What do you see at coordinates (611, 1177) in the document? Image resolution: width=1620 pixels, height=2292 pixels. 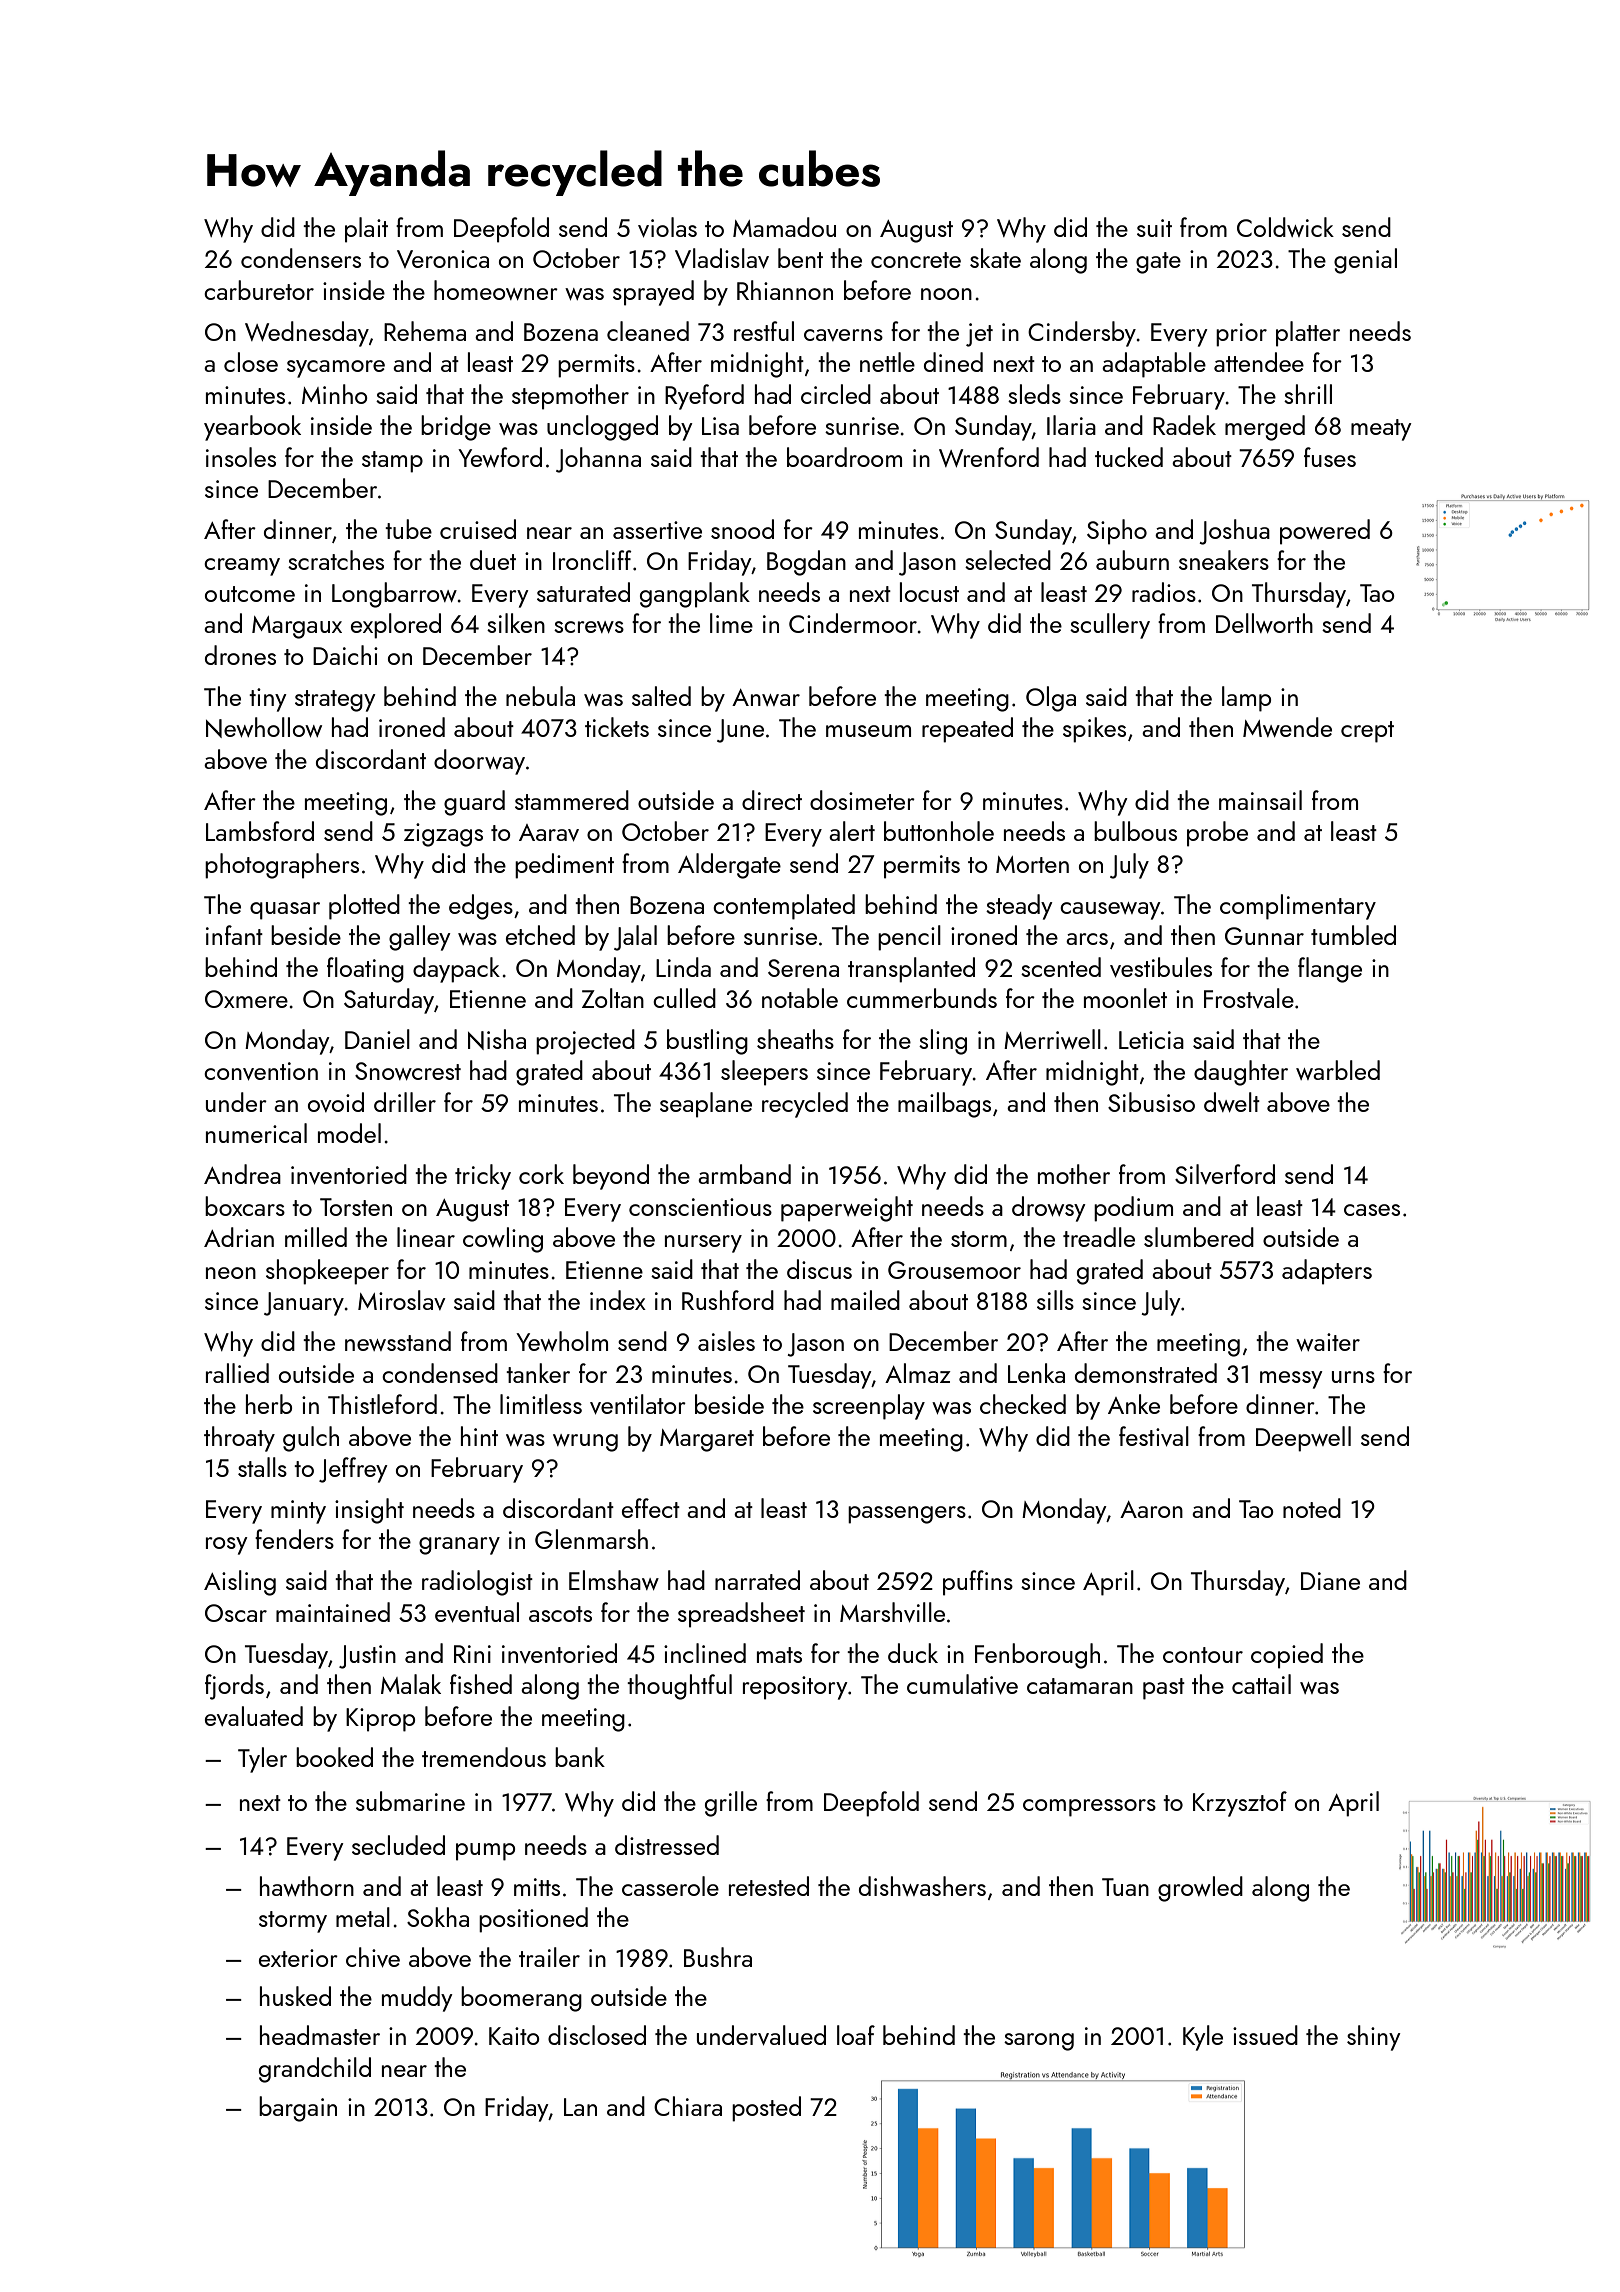 I see `beyond` at bounding box center [611, 1177].
